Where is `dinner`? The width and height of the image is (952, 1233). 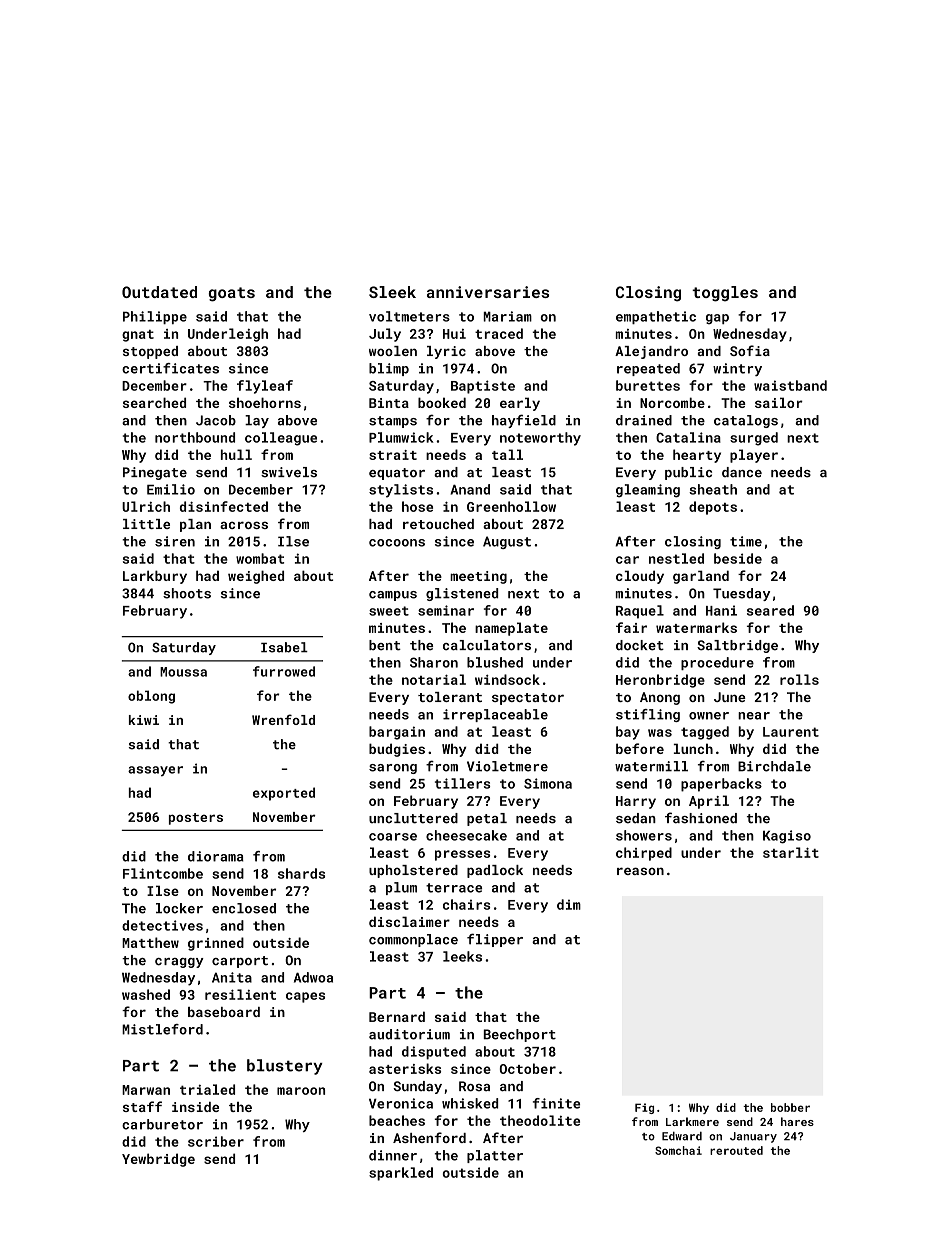
dinner is located at coordinates (393, 1155).
